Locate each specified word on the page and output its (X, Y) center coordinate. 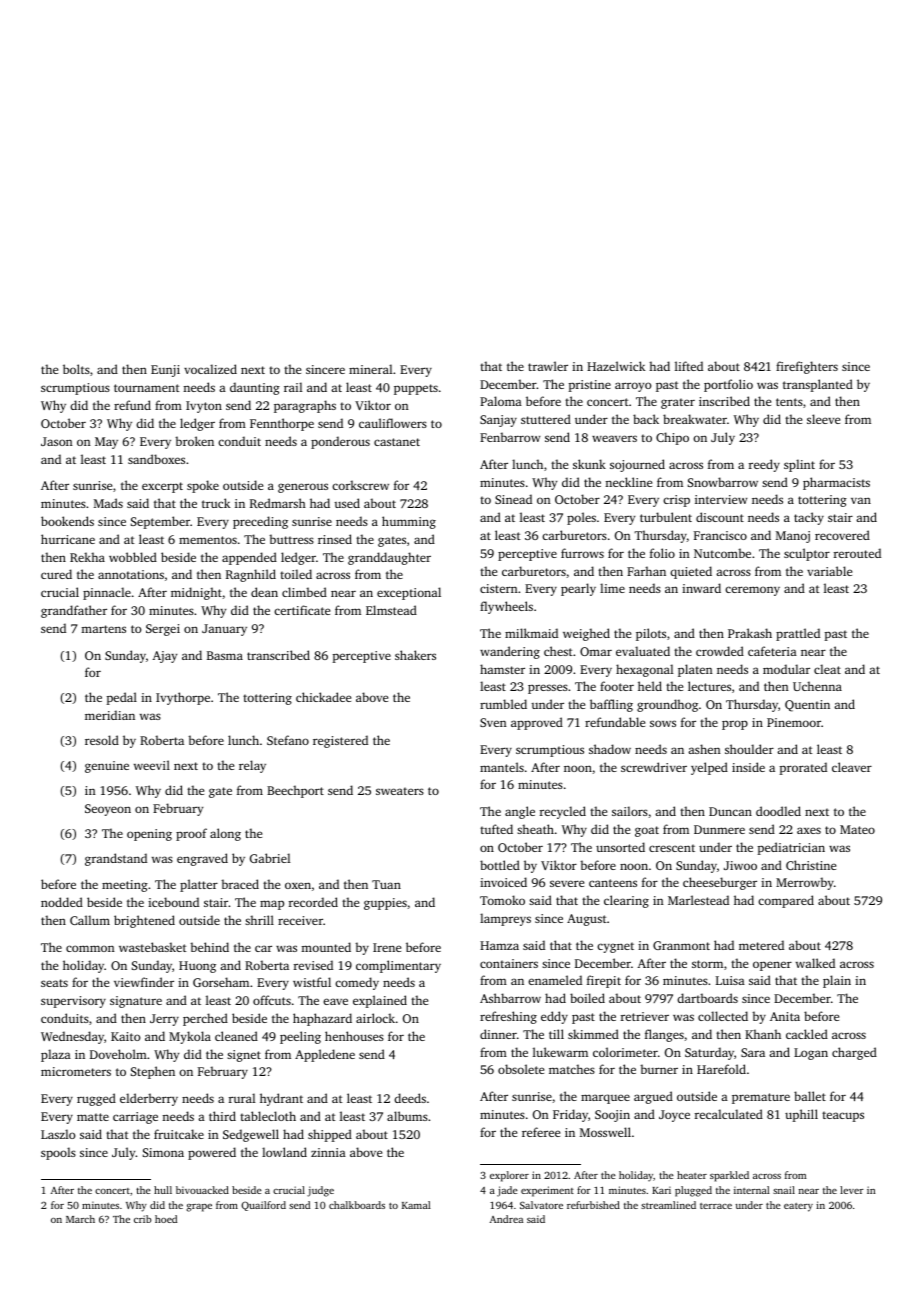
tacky (809, 518)
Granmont (681, 945)
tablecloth (268, 1116)
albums (407, 1116)
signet (244, 1056)
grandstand (116, 859)
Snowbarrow (723, 482)
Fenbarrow (510, 437)
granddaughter (389, 558)
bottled (500, 865)
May (106, 443)
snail (784, 1190)
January (224, 630)
